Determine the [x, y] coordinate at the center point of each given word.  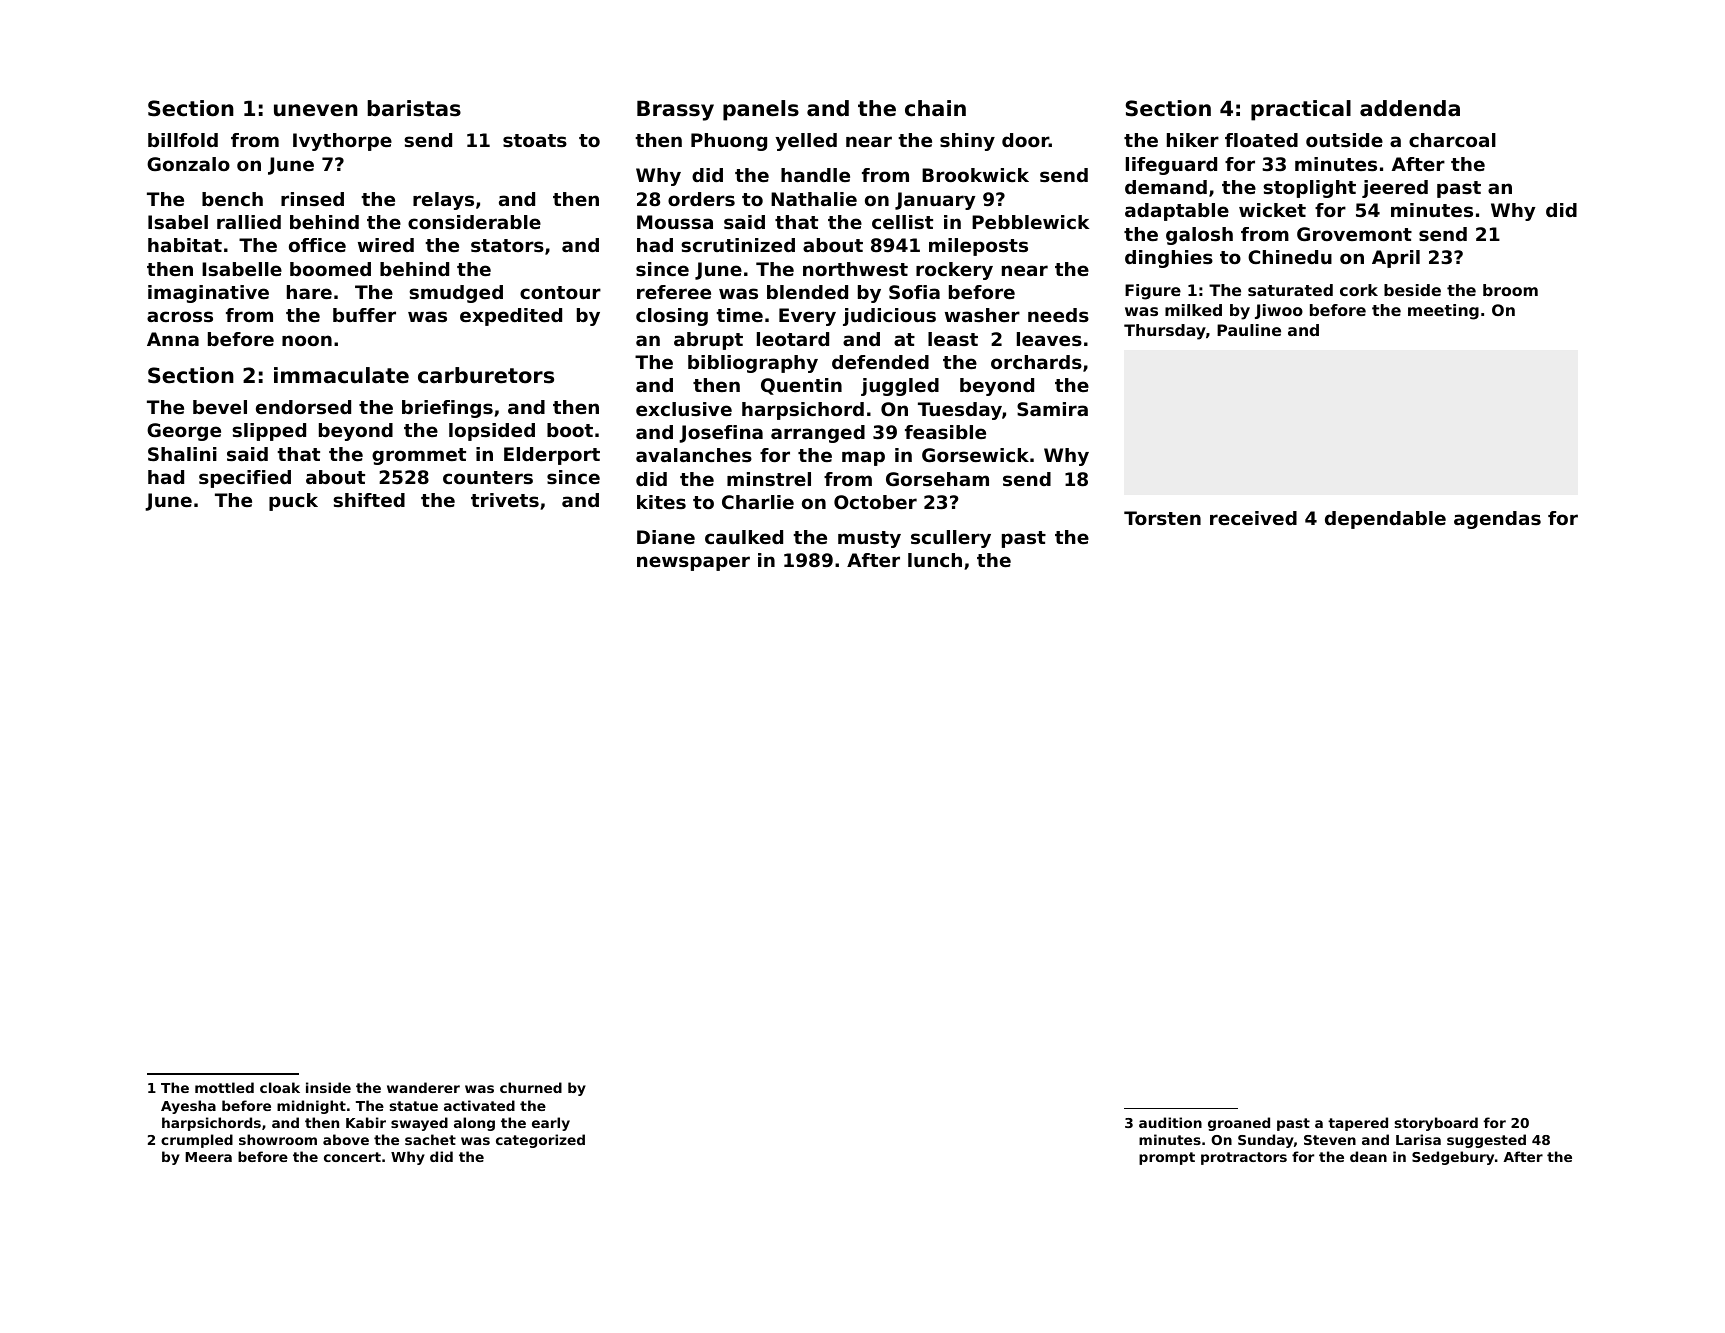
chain [935, 108]
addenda [1410, 108]
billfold [183, 140]
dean [1368, 1156]
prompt [1167, 1158]
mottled [224, 1087]
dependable [1385, 520]
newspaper [693, 563]
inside [328, 1087]
